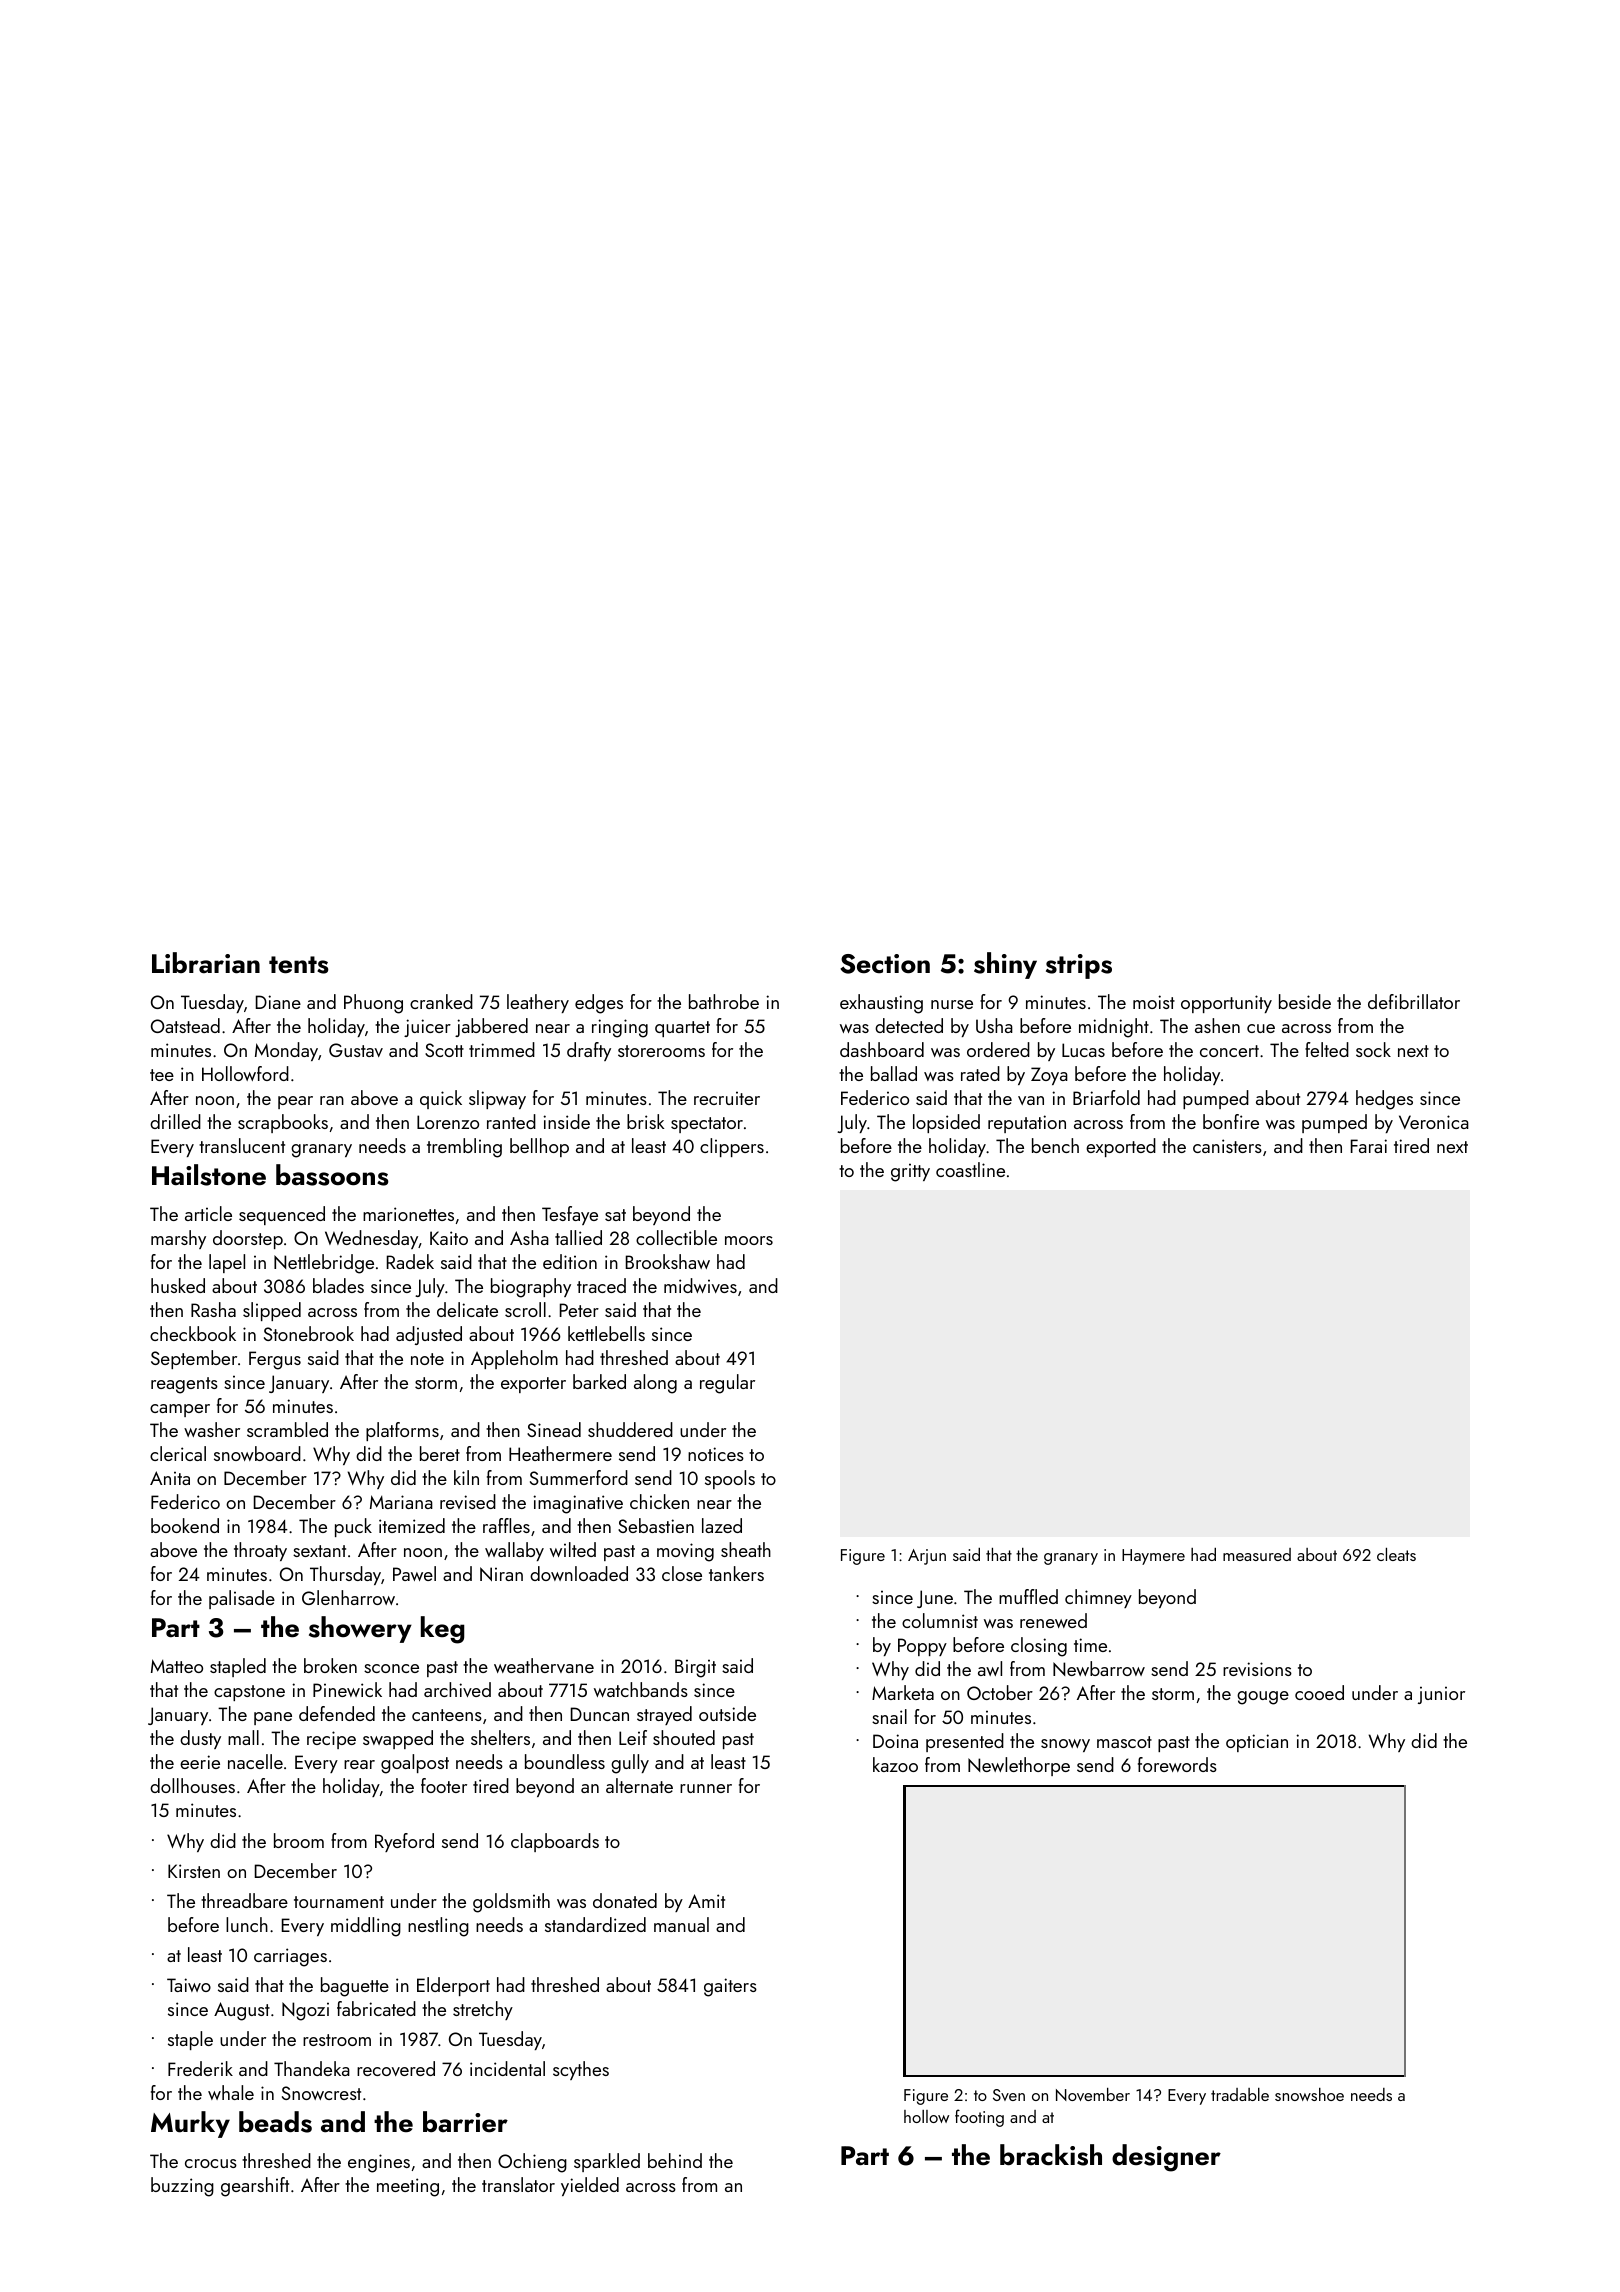  Describe the element at coordinates (1166, 2158) in the image. I see `designer` at that location.
